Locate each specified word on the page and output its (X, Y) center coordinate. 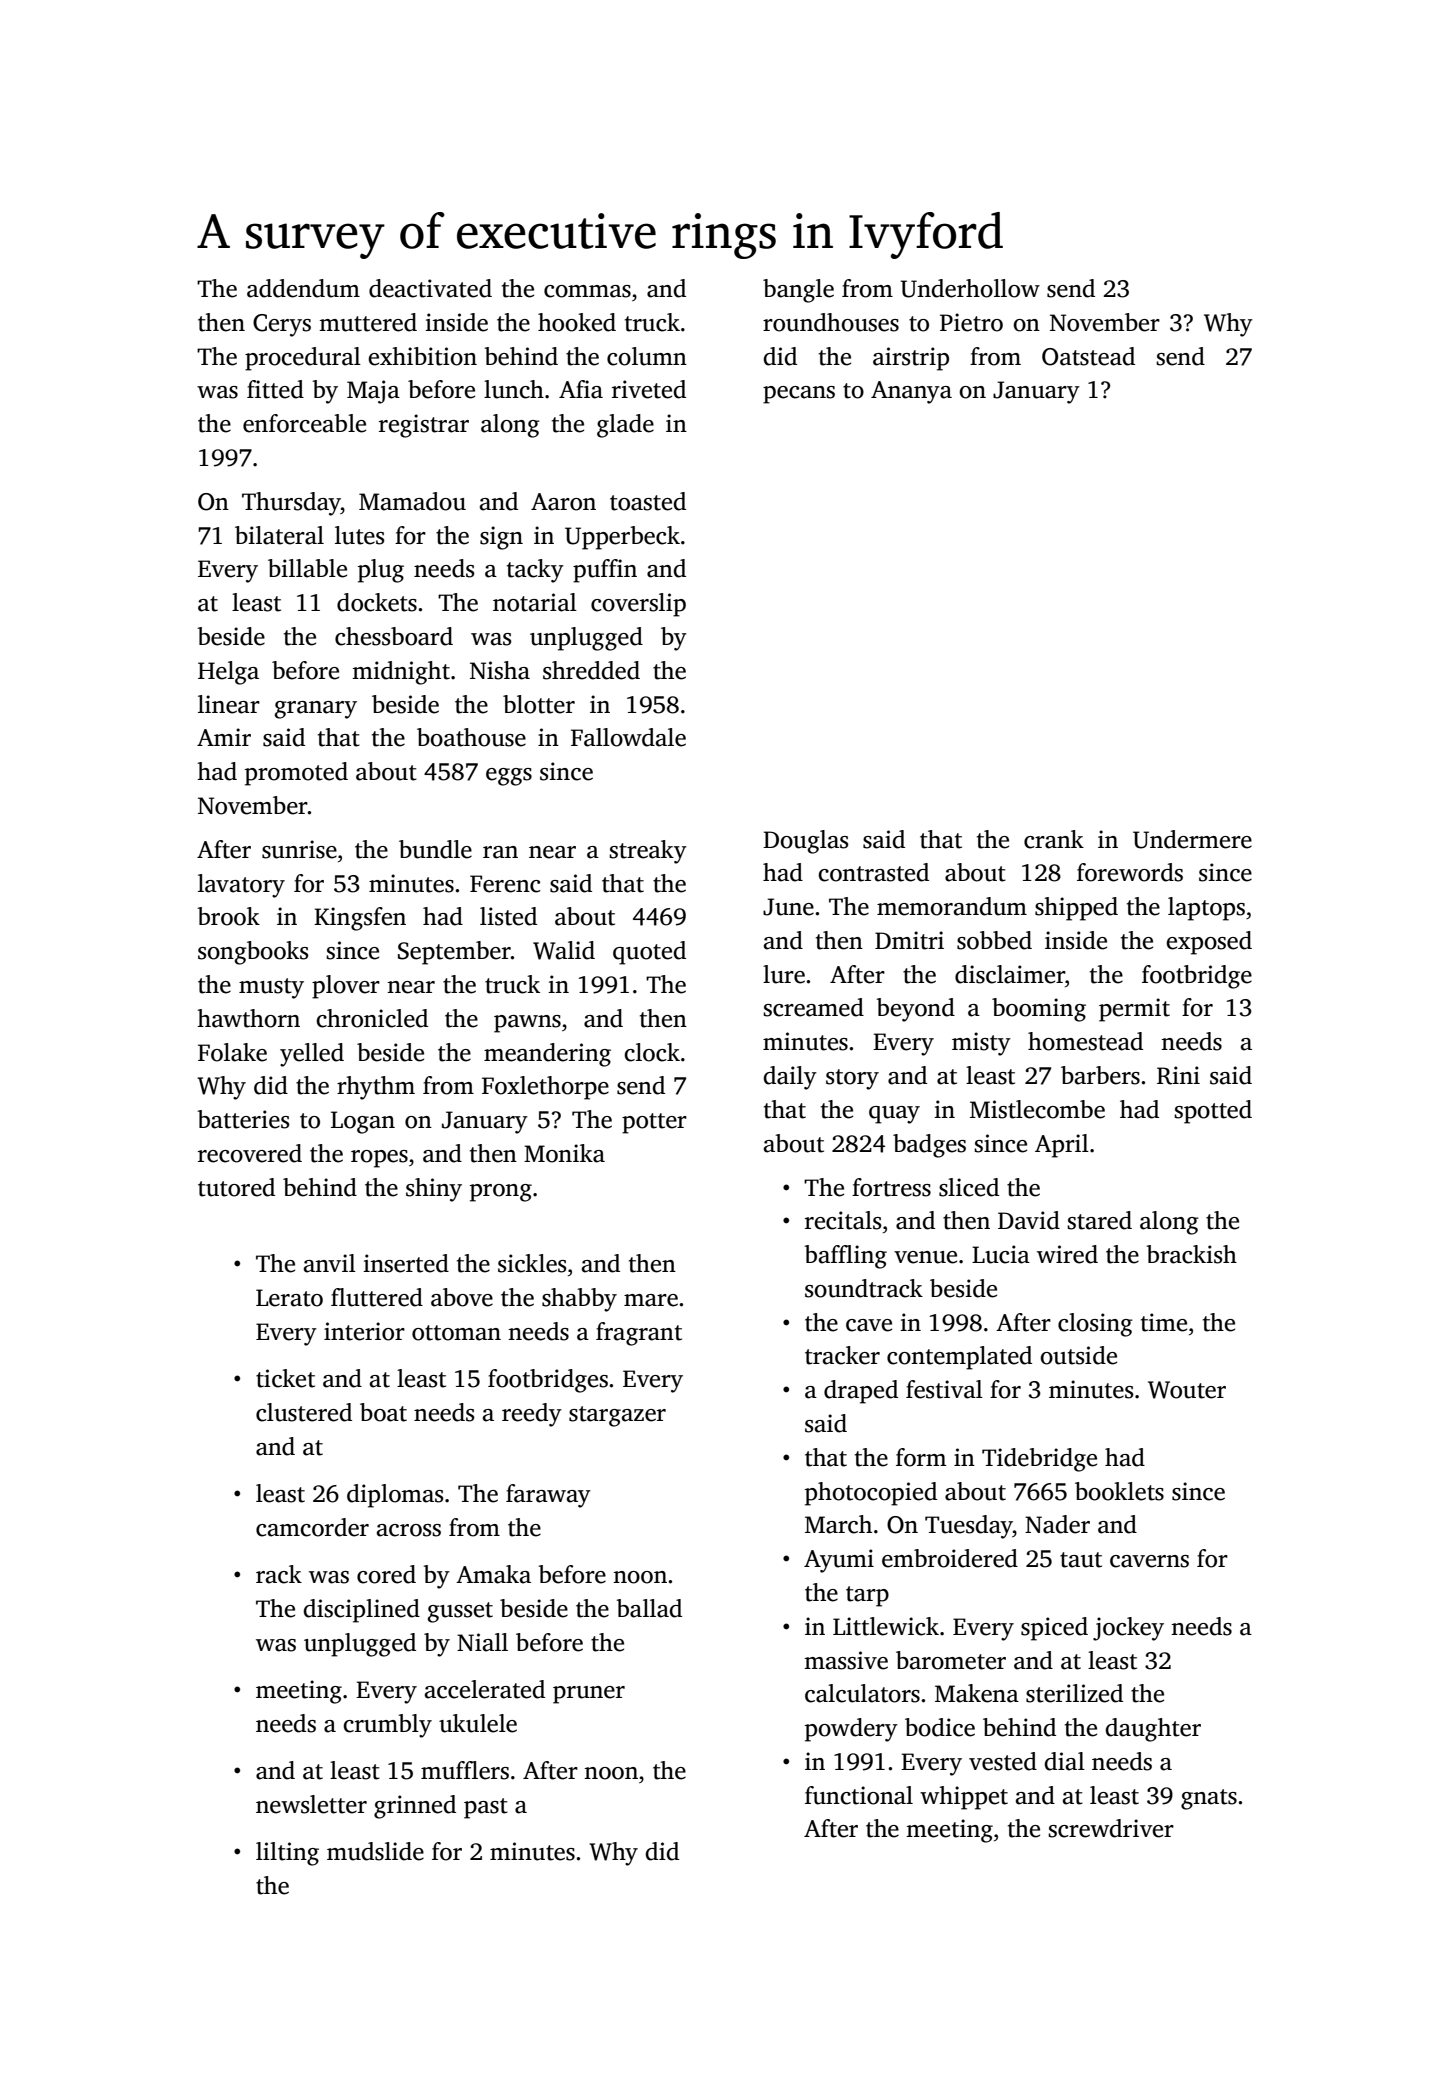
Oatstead (1088, 356)
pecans (799, 395)
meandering (547, 1055)
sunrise (299, 849)
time (1164, 1322)
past (486, 1808)
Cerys (282, 325)
